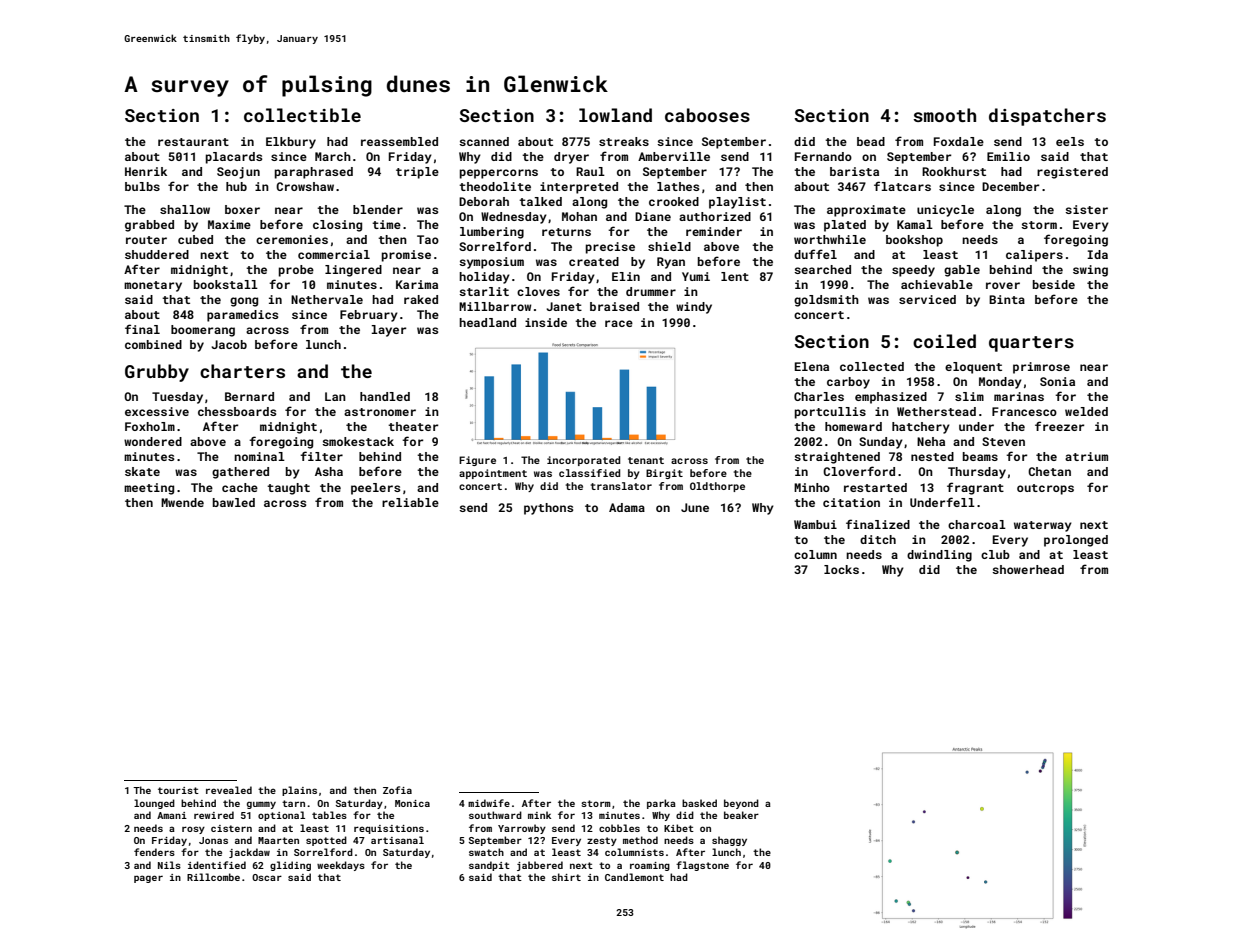  I want to click on Adama, so click(627, 507).
